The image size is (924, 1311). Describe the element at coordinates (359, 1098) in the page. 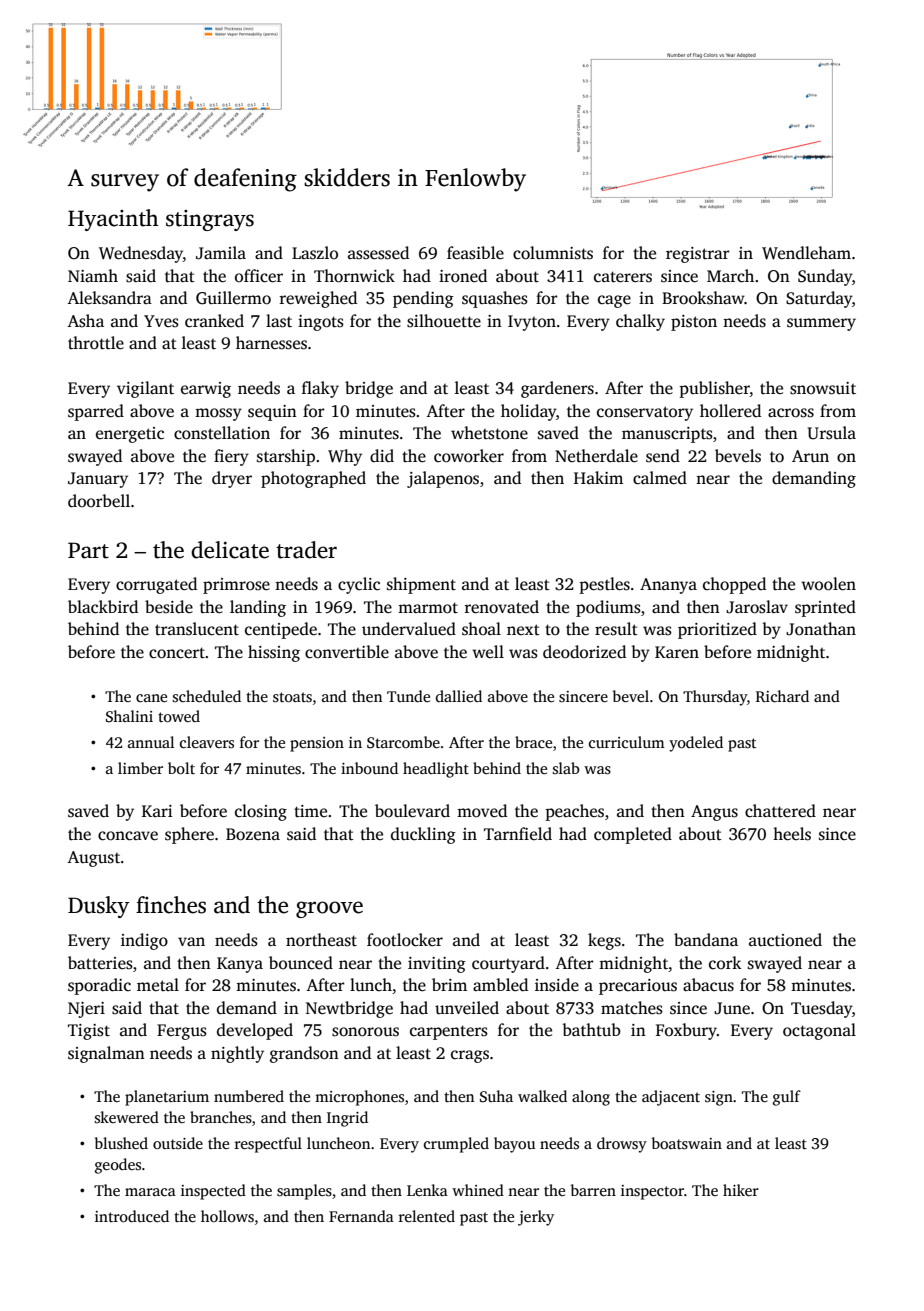

I see `microphones` at that location.
